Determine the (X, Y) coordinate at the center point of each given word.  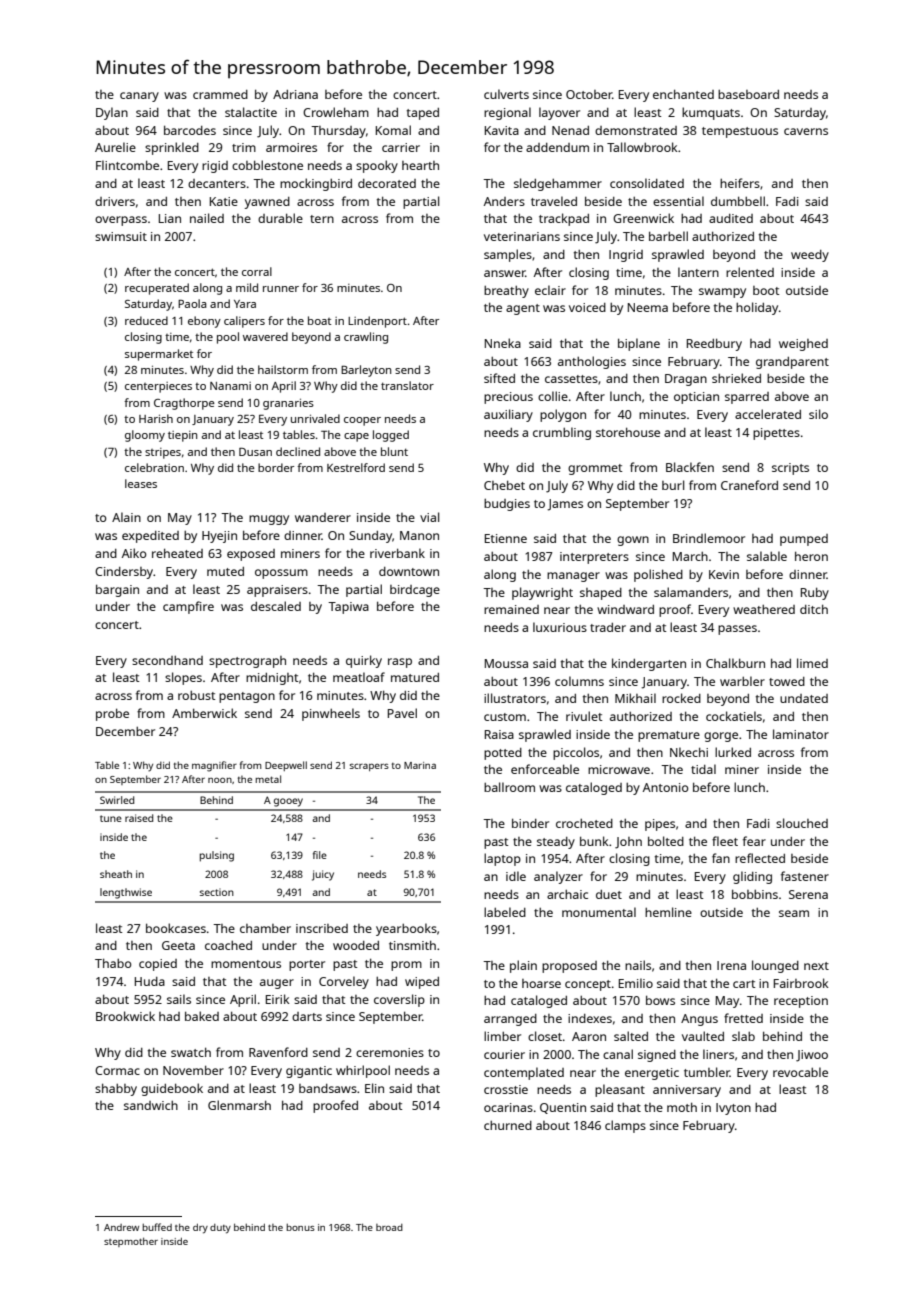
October (589, 94)
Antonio (666, 787)
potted (503, 754)
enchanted (683, 94)
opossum (281, 574)
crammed (220, 94)
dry (200, 1229)
